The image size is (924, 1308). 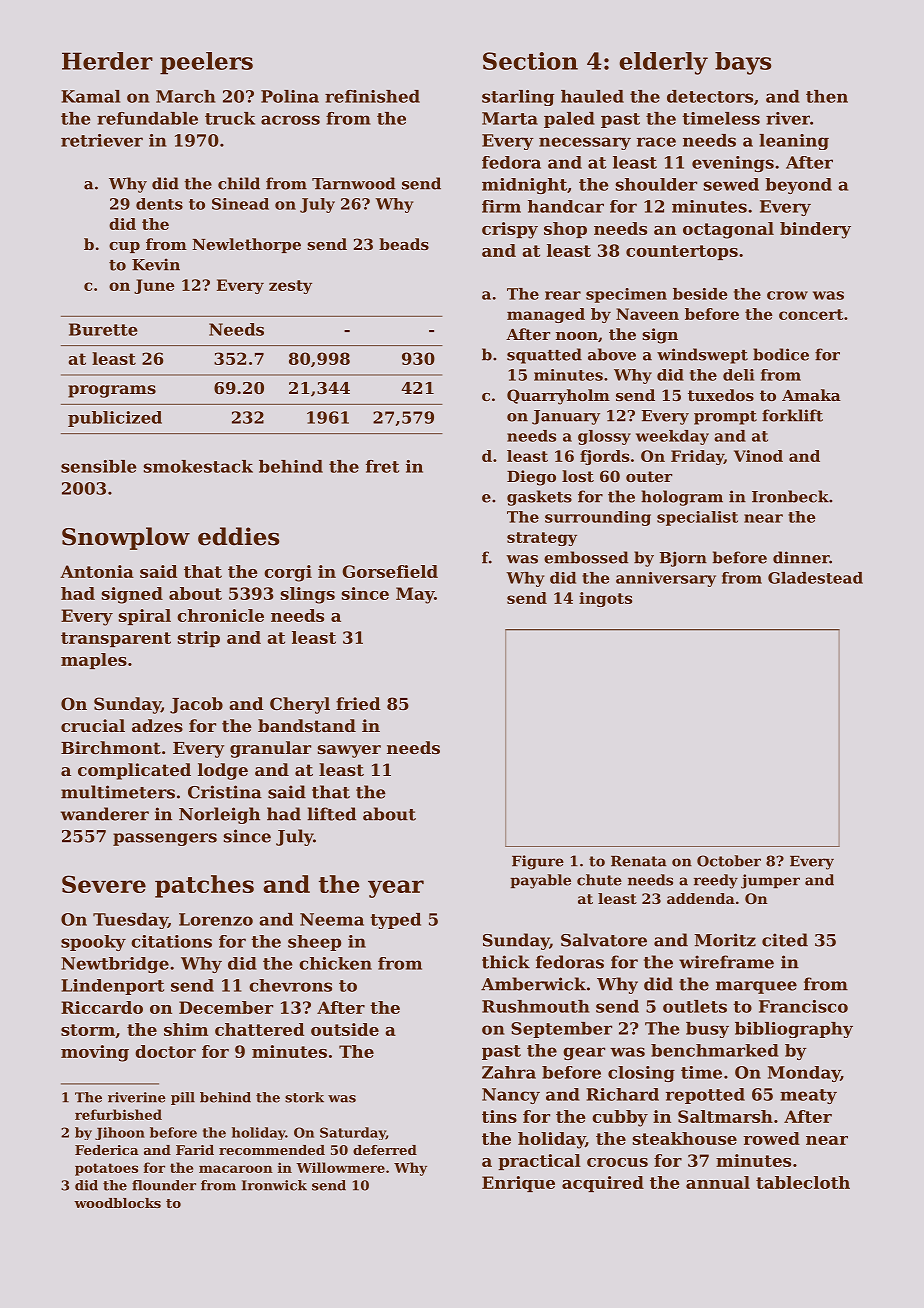 What do you see at coordinates (558, 397) in the screenshot?
I see `Quarryholm` at bounding box center [558, 397].
